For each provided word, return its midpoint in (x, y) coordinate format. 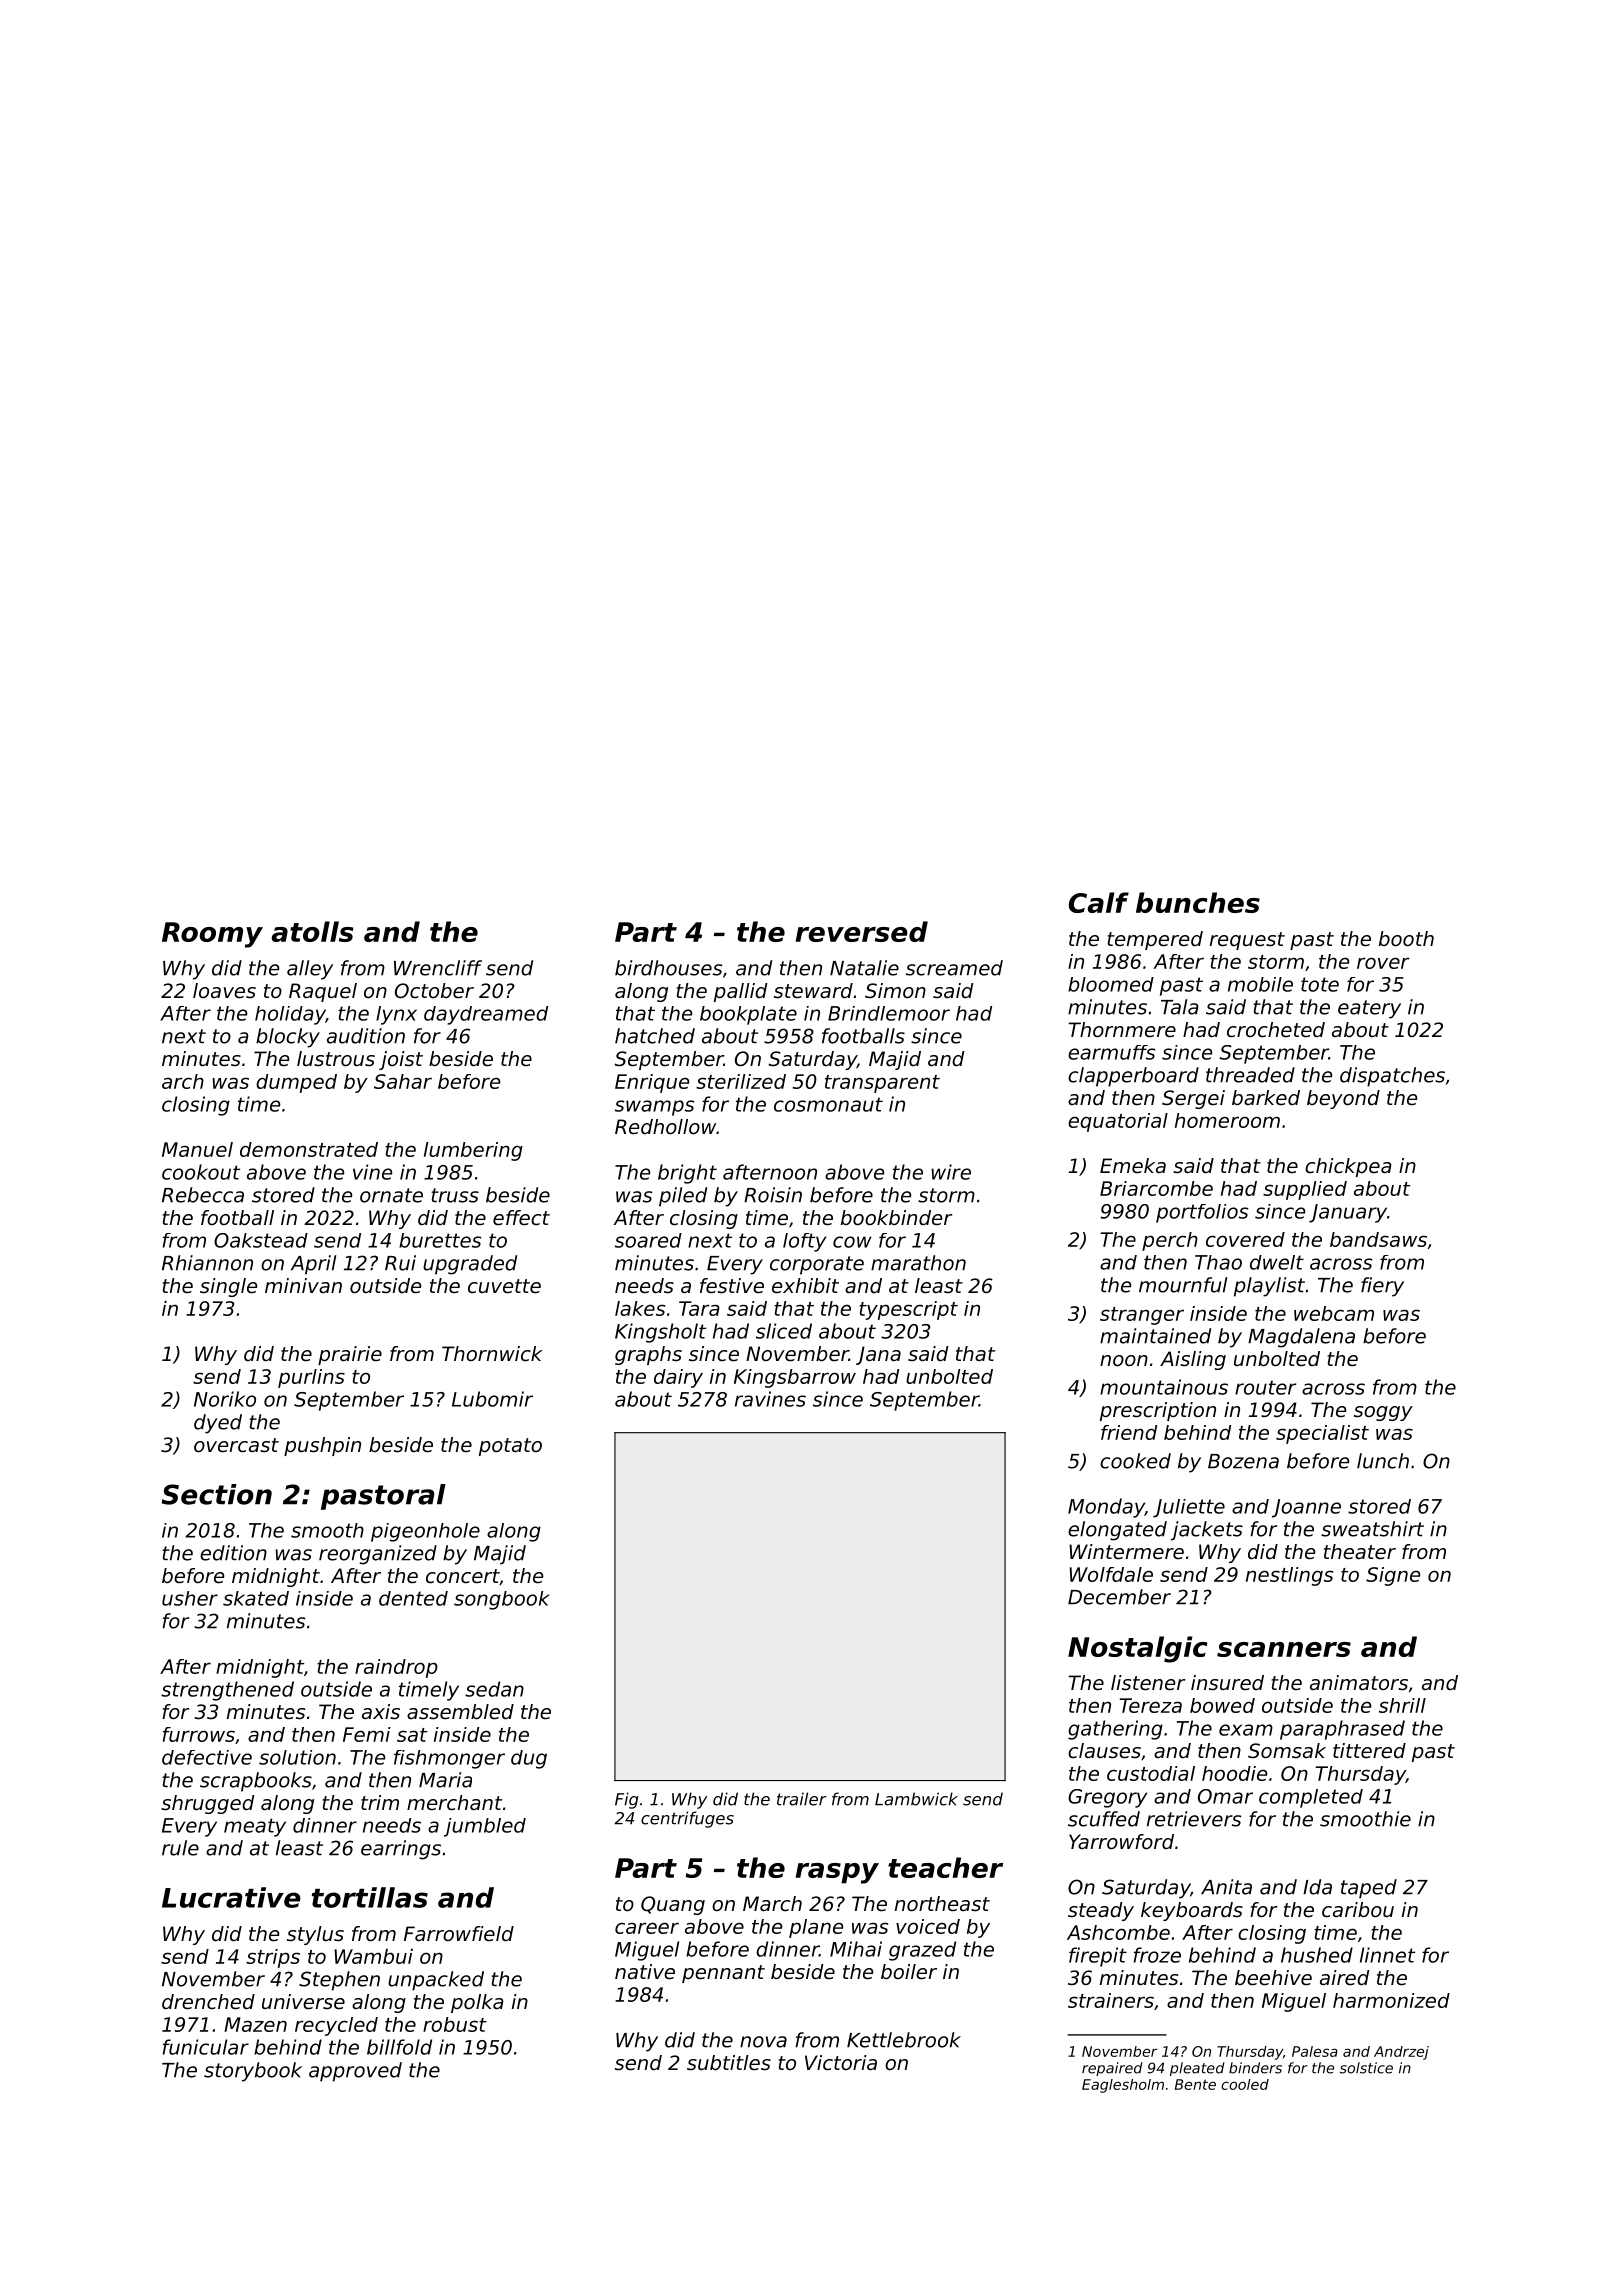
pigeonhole (425, 1532)
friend (1129, 1432)
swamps (655, 1108)
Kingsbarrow (795, 1378)
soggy (1383, 1413)
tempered (1155, 940)
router (1265, 1387)
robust (455, 2024)
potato (510, 1447)
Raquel (323, 992)
